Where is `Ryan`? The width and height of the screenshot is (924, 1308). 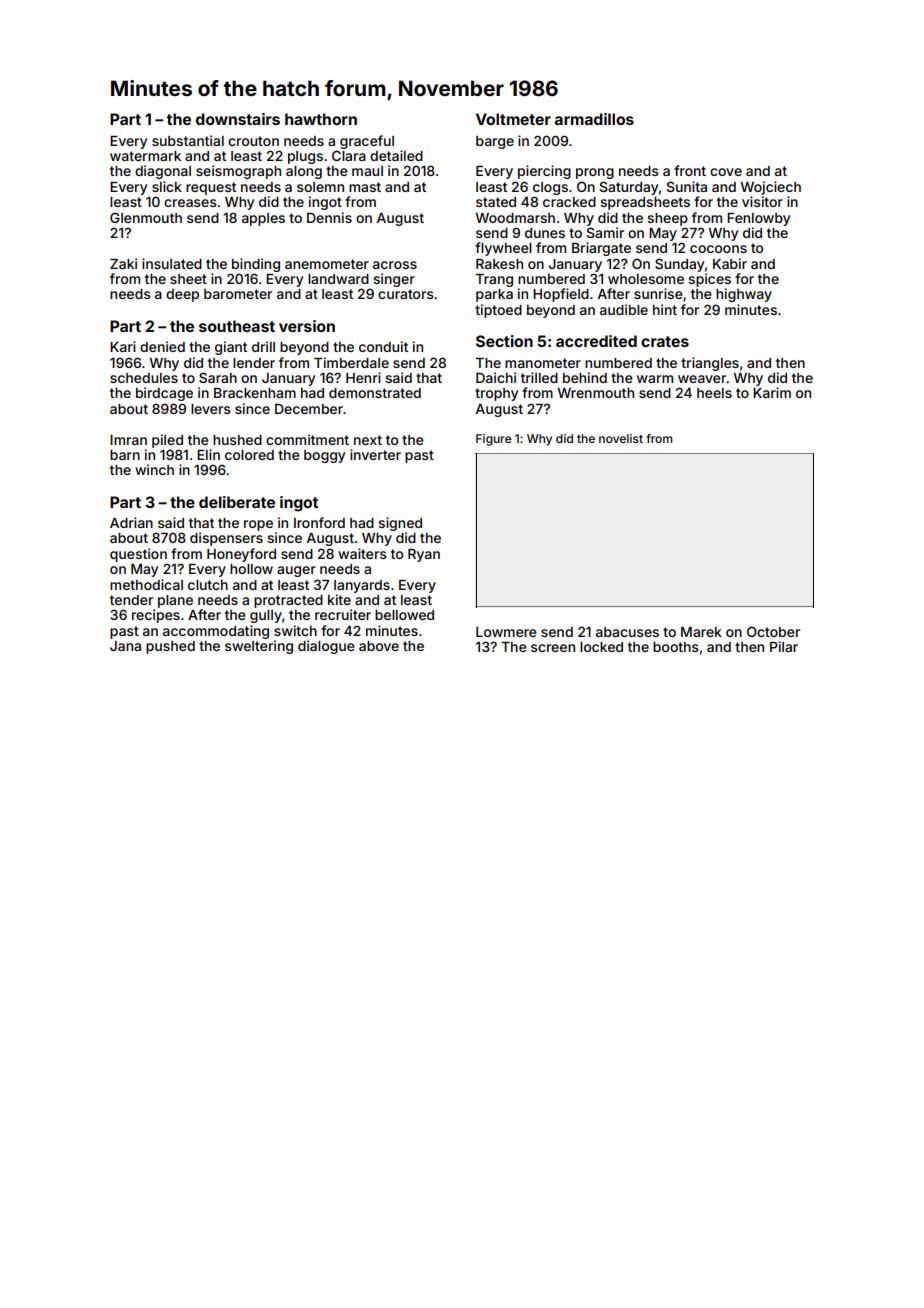 Ryan is located at coordinates (424, 555).
